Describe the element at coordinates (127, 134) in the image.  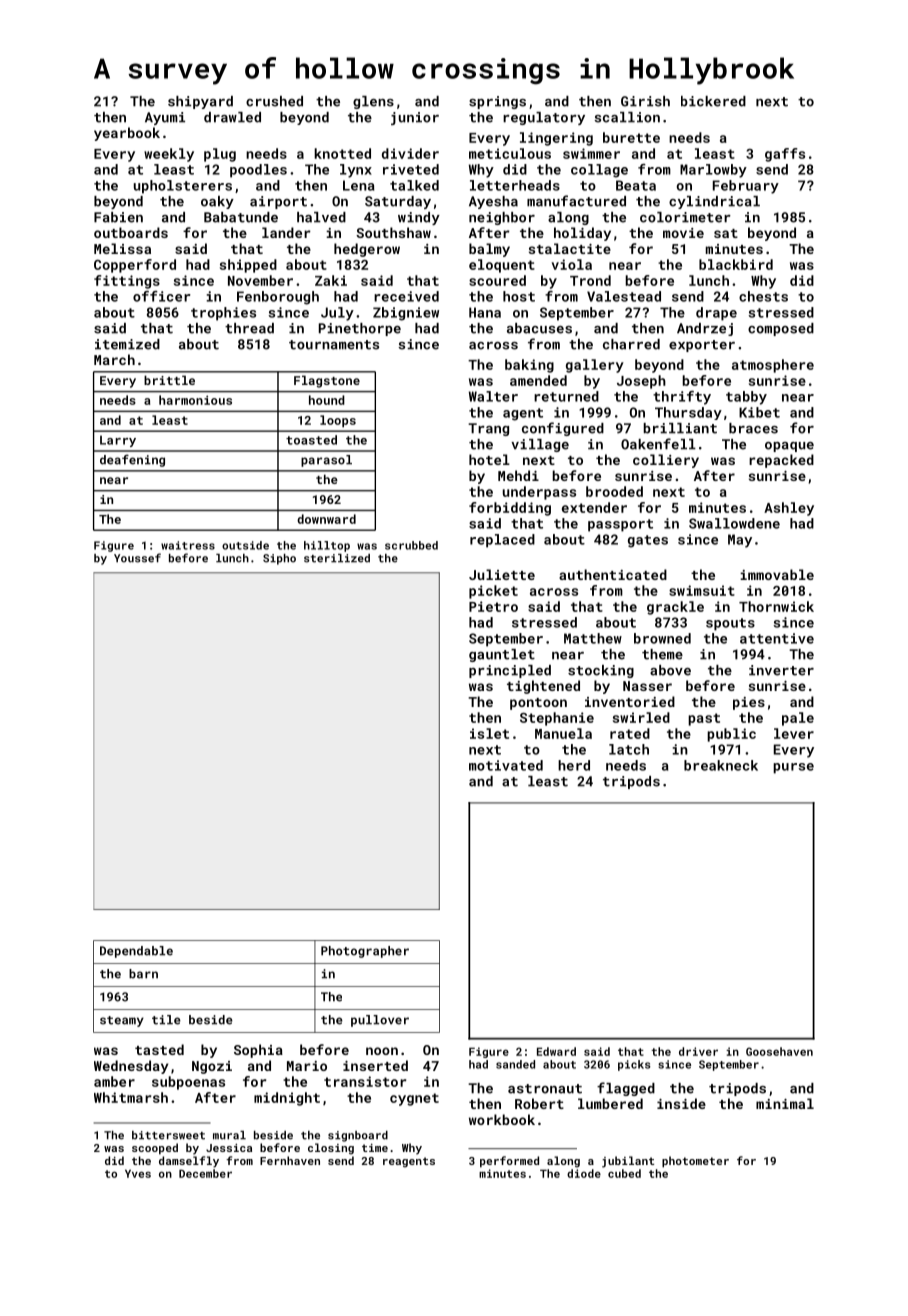
I see `yearbook` at that location.
